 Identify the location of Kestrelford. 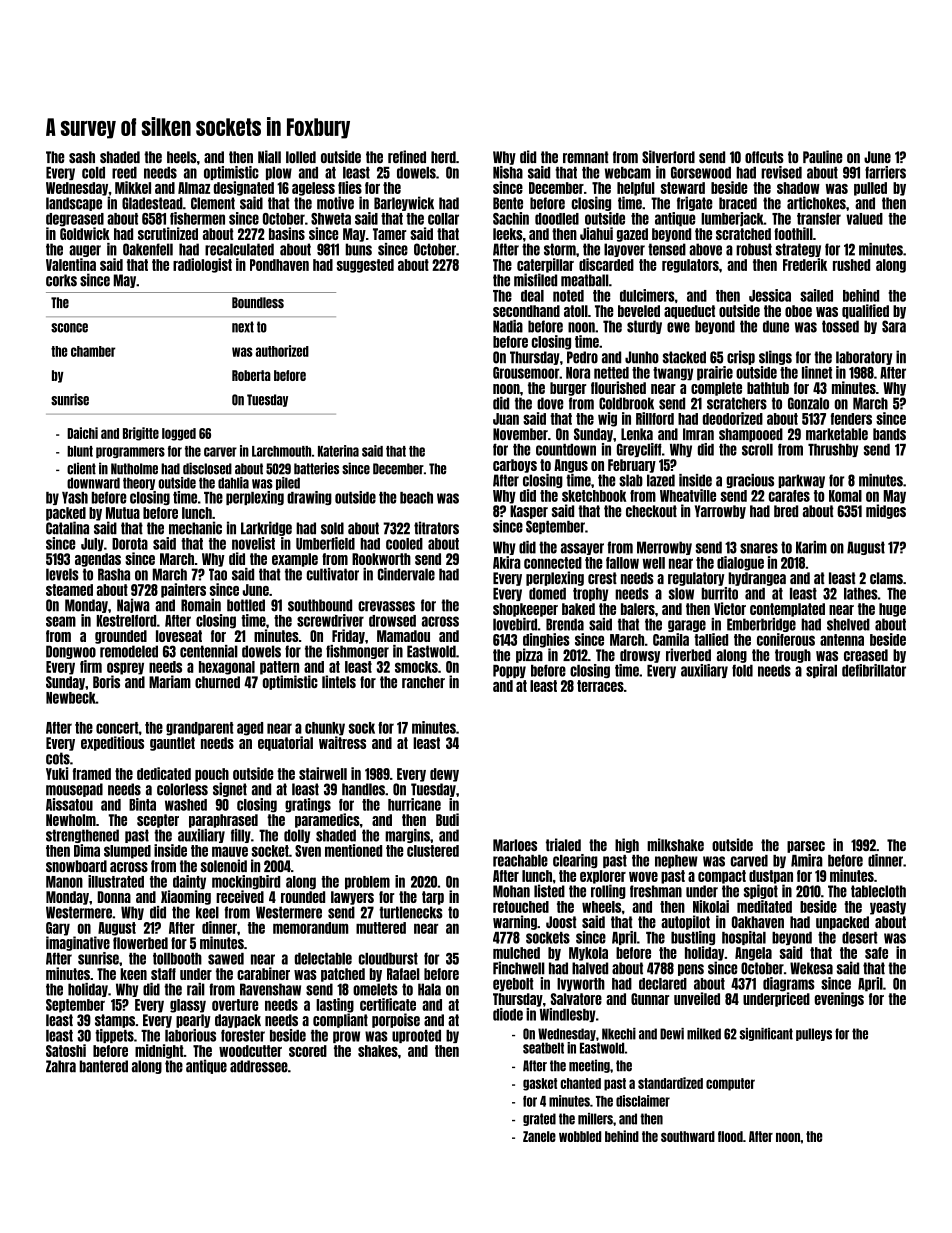
(126, 621).
